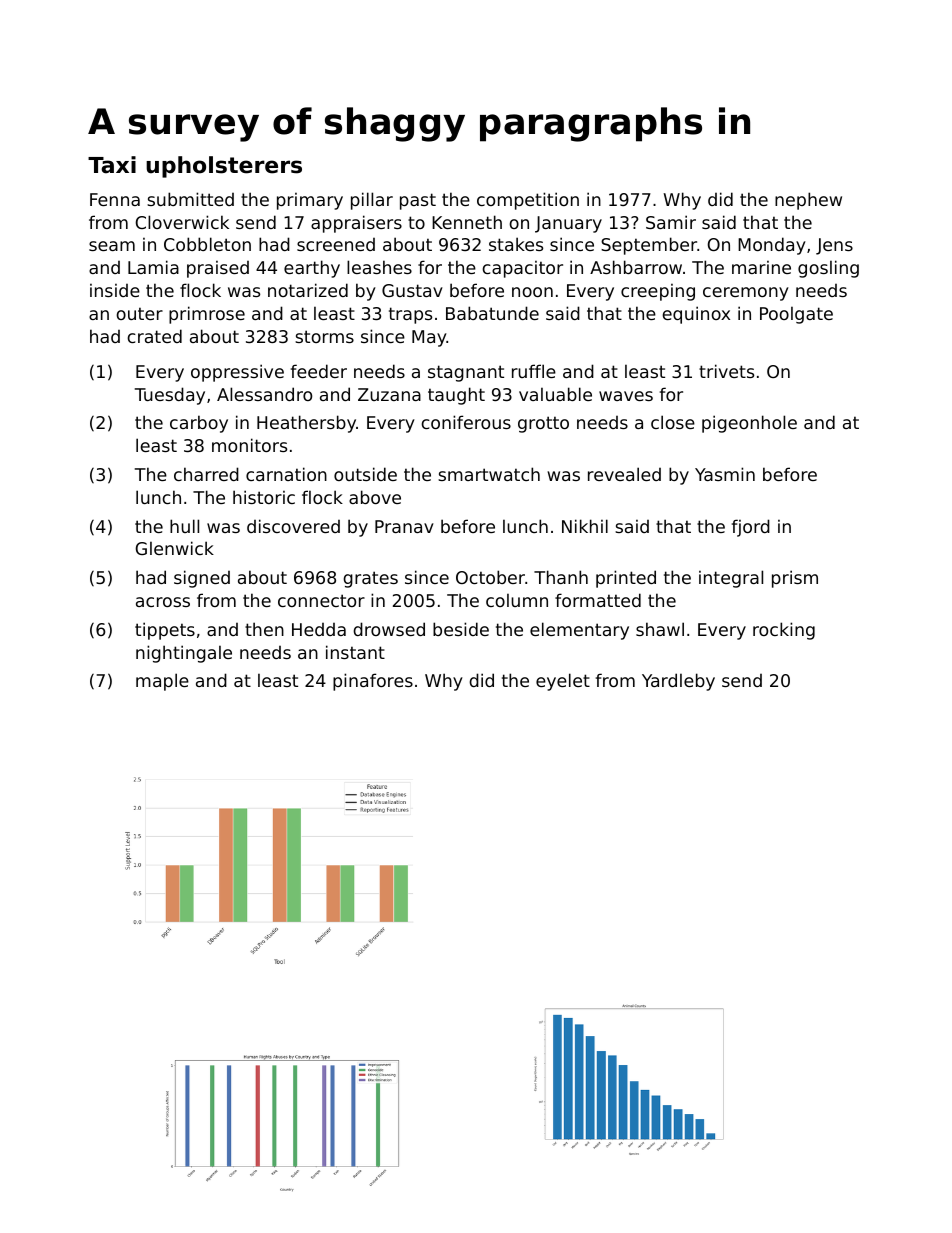 The width and height of the image is (952, 1233). I want to click on charred, so click(206, 474).
